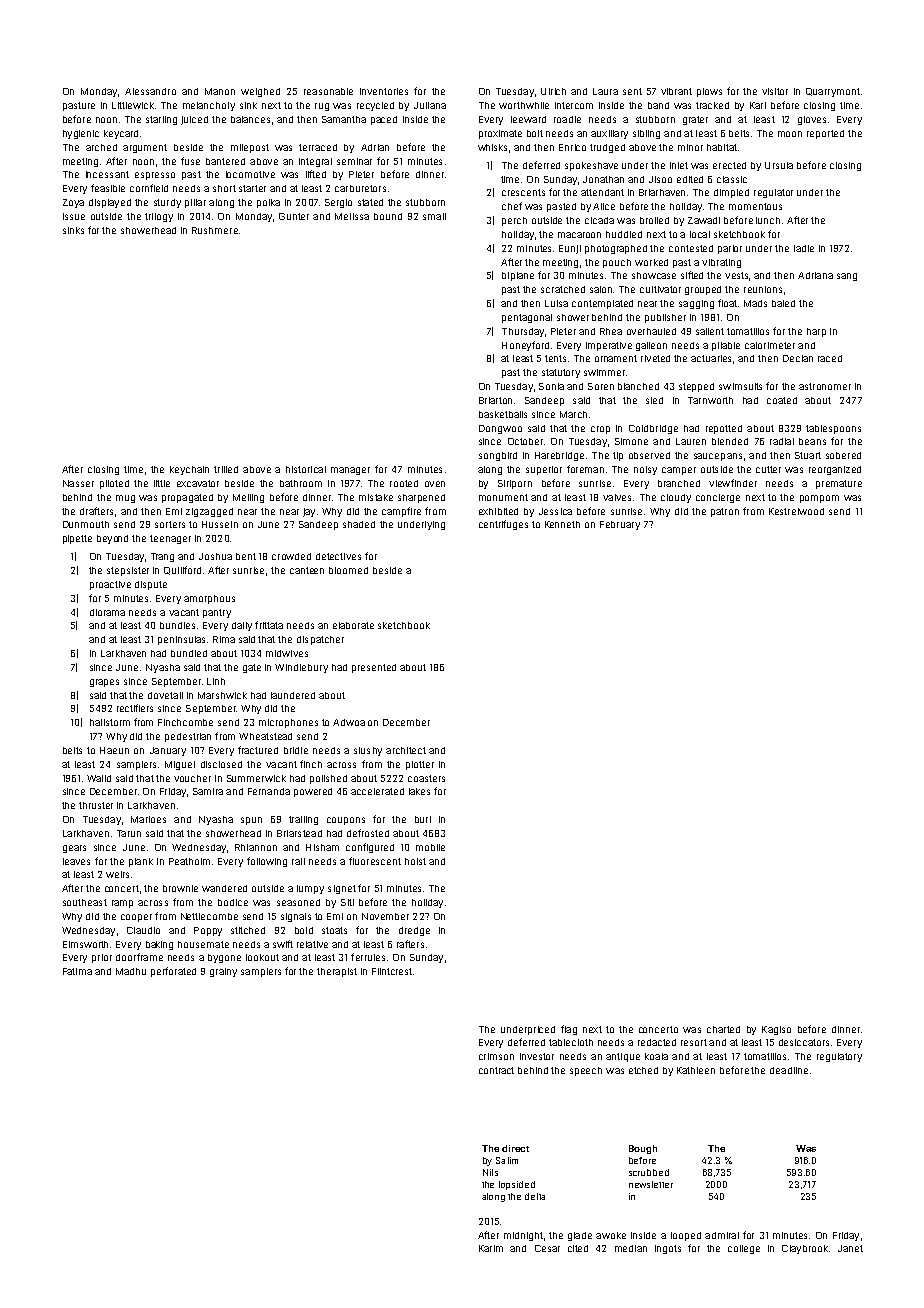  I want to click on Kagiso, so click(776, 1030).
